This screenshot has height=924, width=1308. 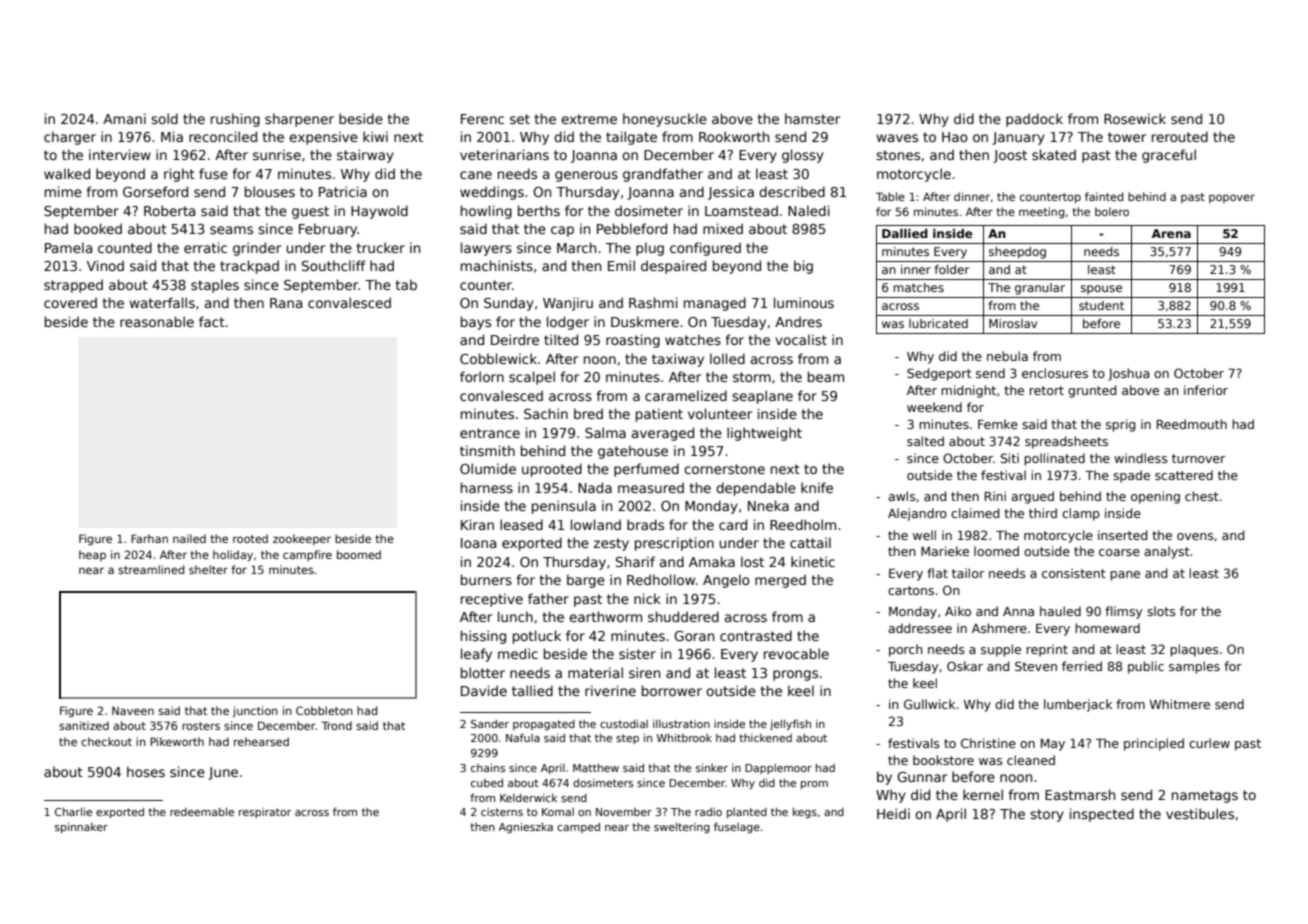 What do you see at coordinates (1161, 611) in the screenshot?
I see `slots` at bounding box center [1161, 611].
